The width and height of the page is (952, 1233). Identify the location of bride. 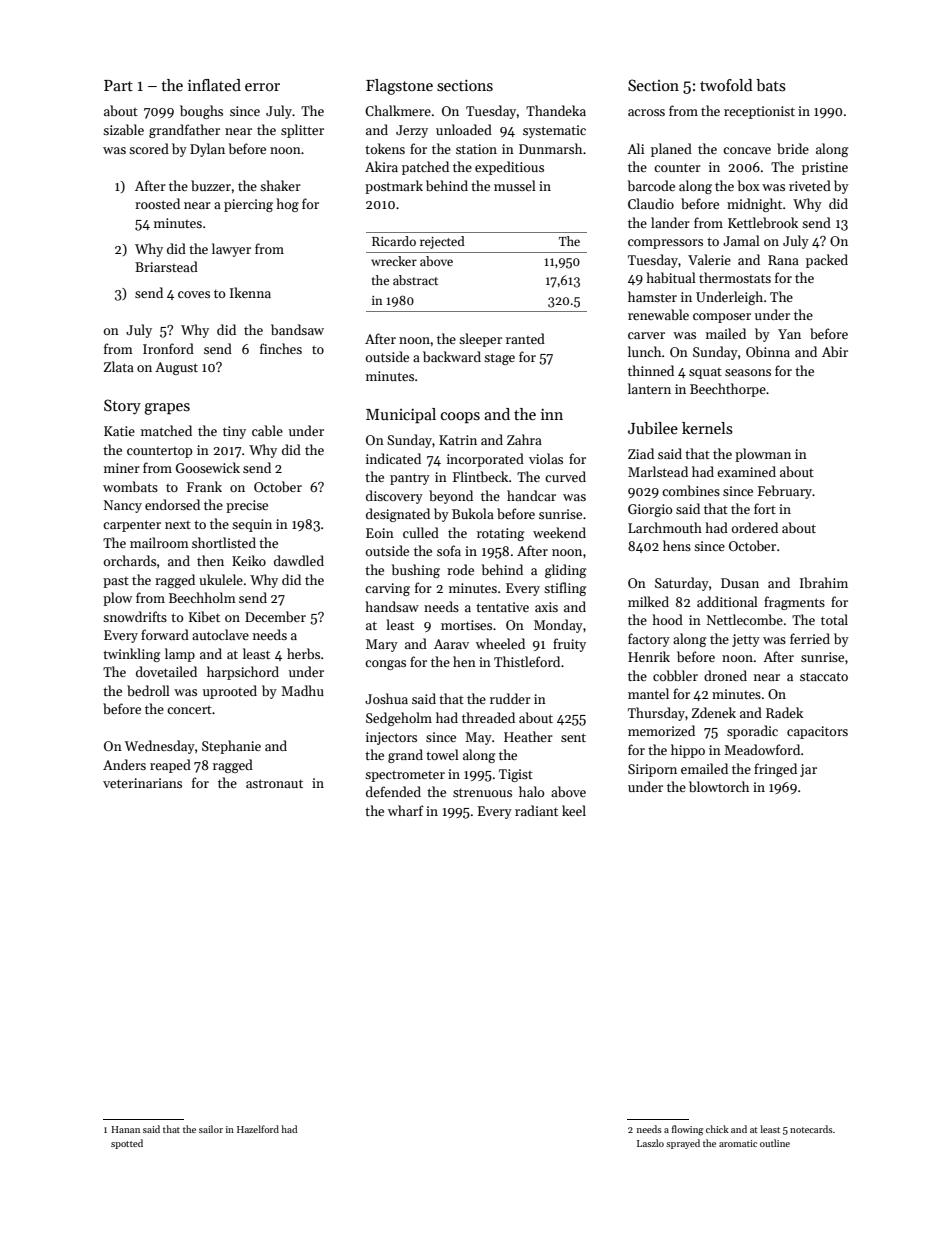
(793, 148).
